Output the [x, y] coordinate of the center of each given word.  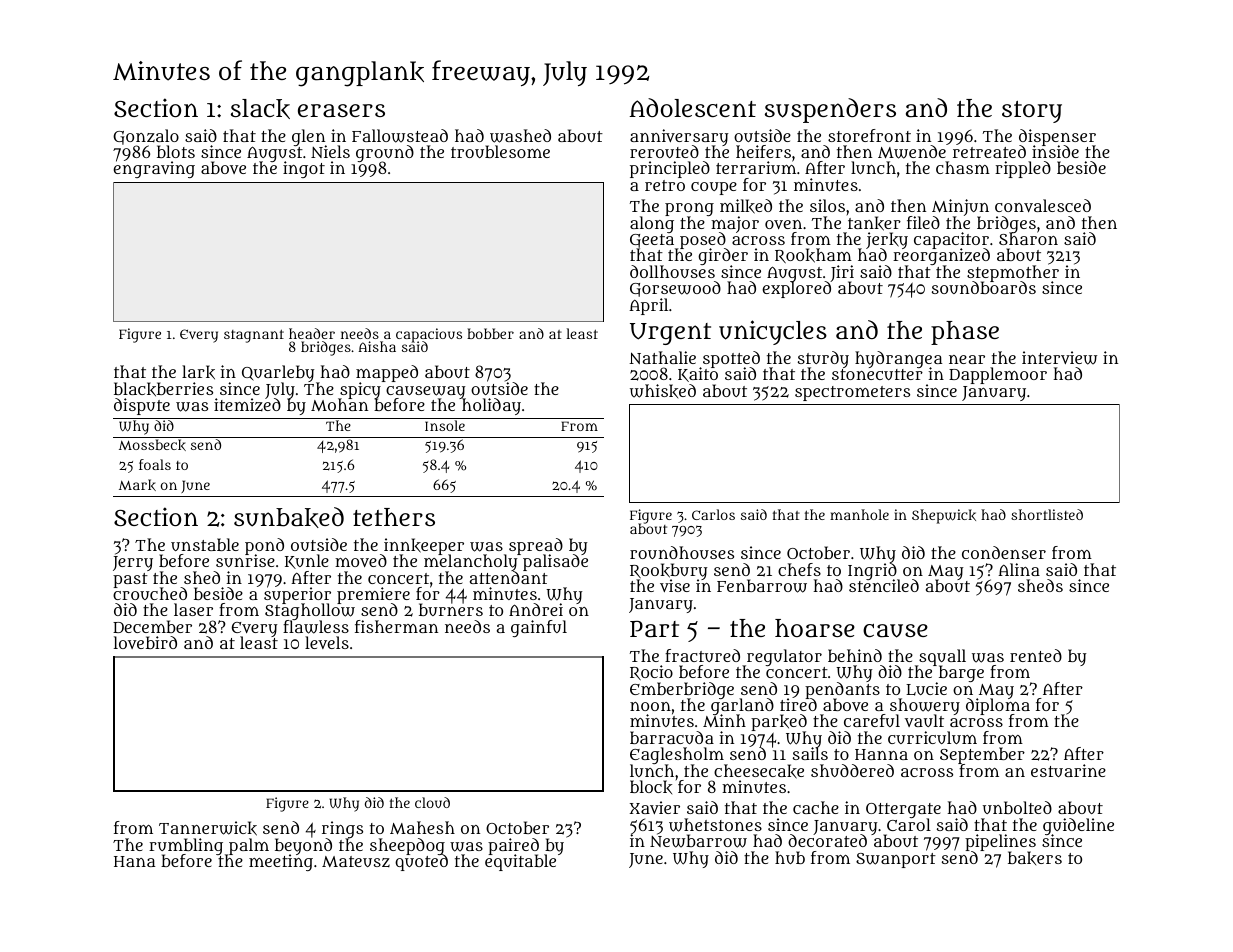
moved [361, 560]
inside [1055, 152]
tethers [394, 517]
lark [198, 372]
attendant [509, 578]
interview [1059, 358]
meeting [281, 863]
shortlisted [1047, 514]
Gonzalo [146, 137]
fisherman [396, 626]
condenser [1004, 552]
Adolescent [693, 107]
